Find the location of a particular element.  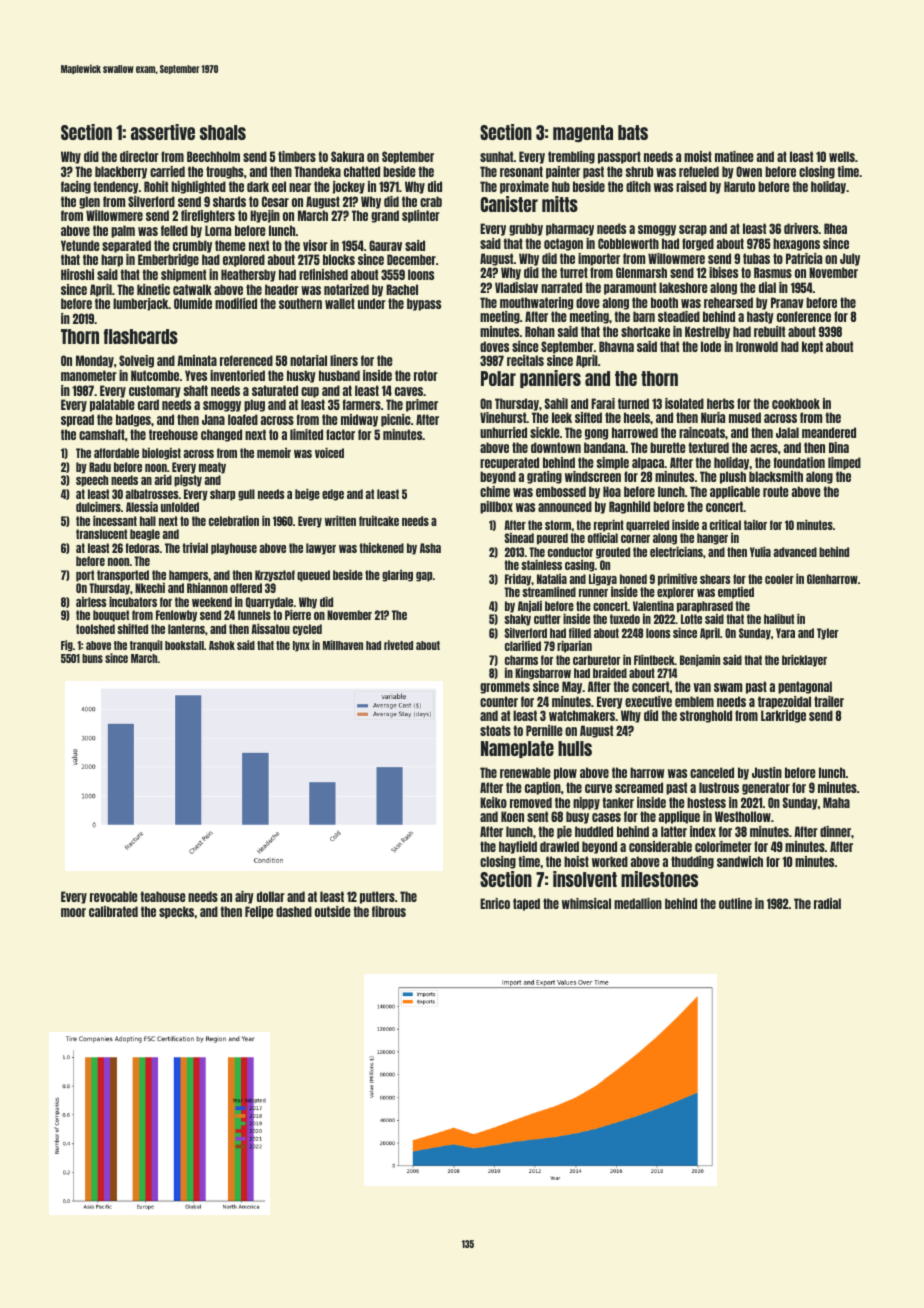

kept is located at coordinates (812, 347).
